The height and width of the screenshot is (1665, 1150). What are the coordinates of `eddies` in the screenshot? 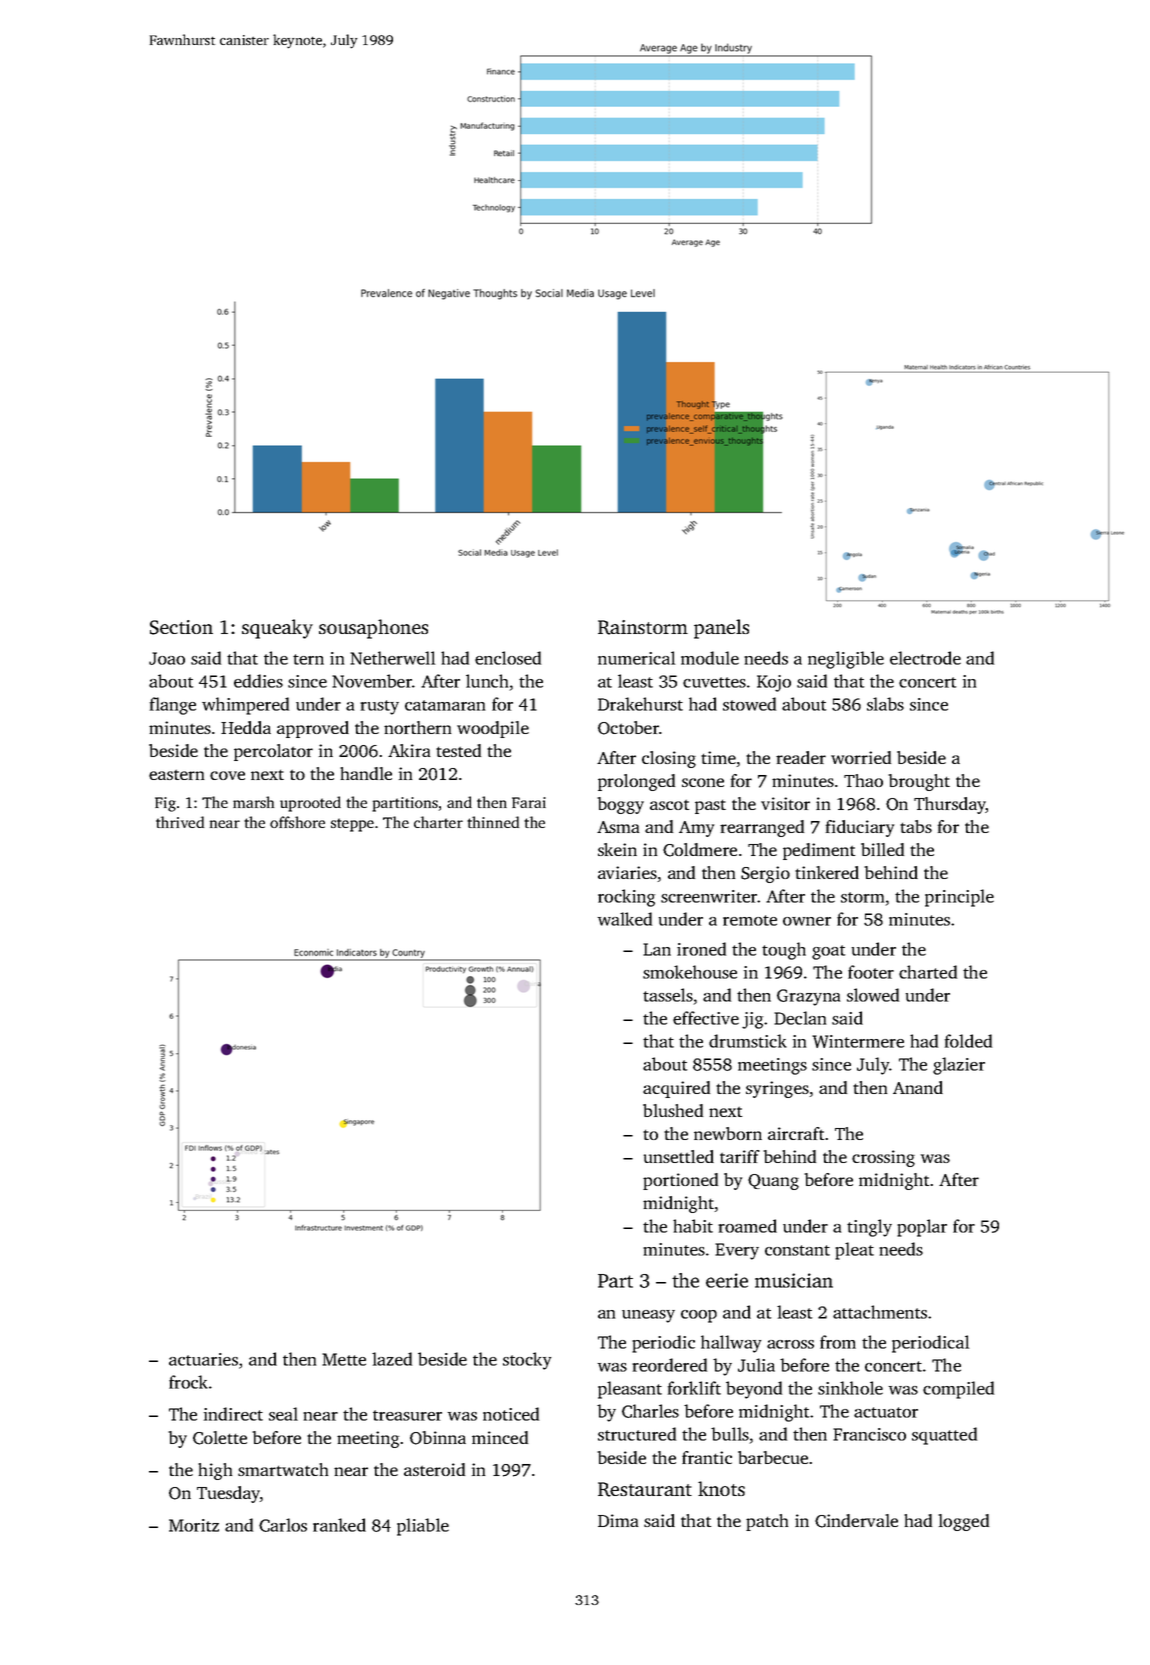 It's located at (258, 681).
